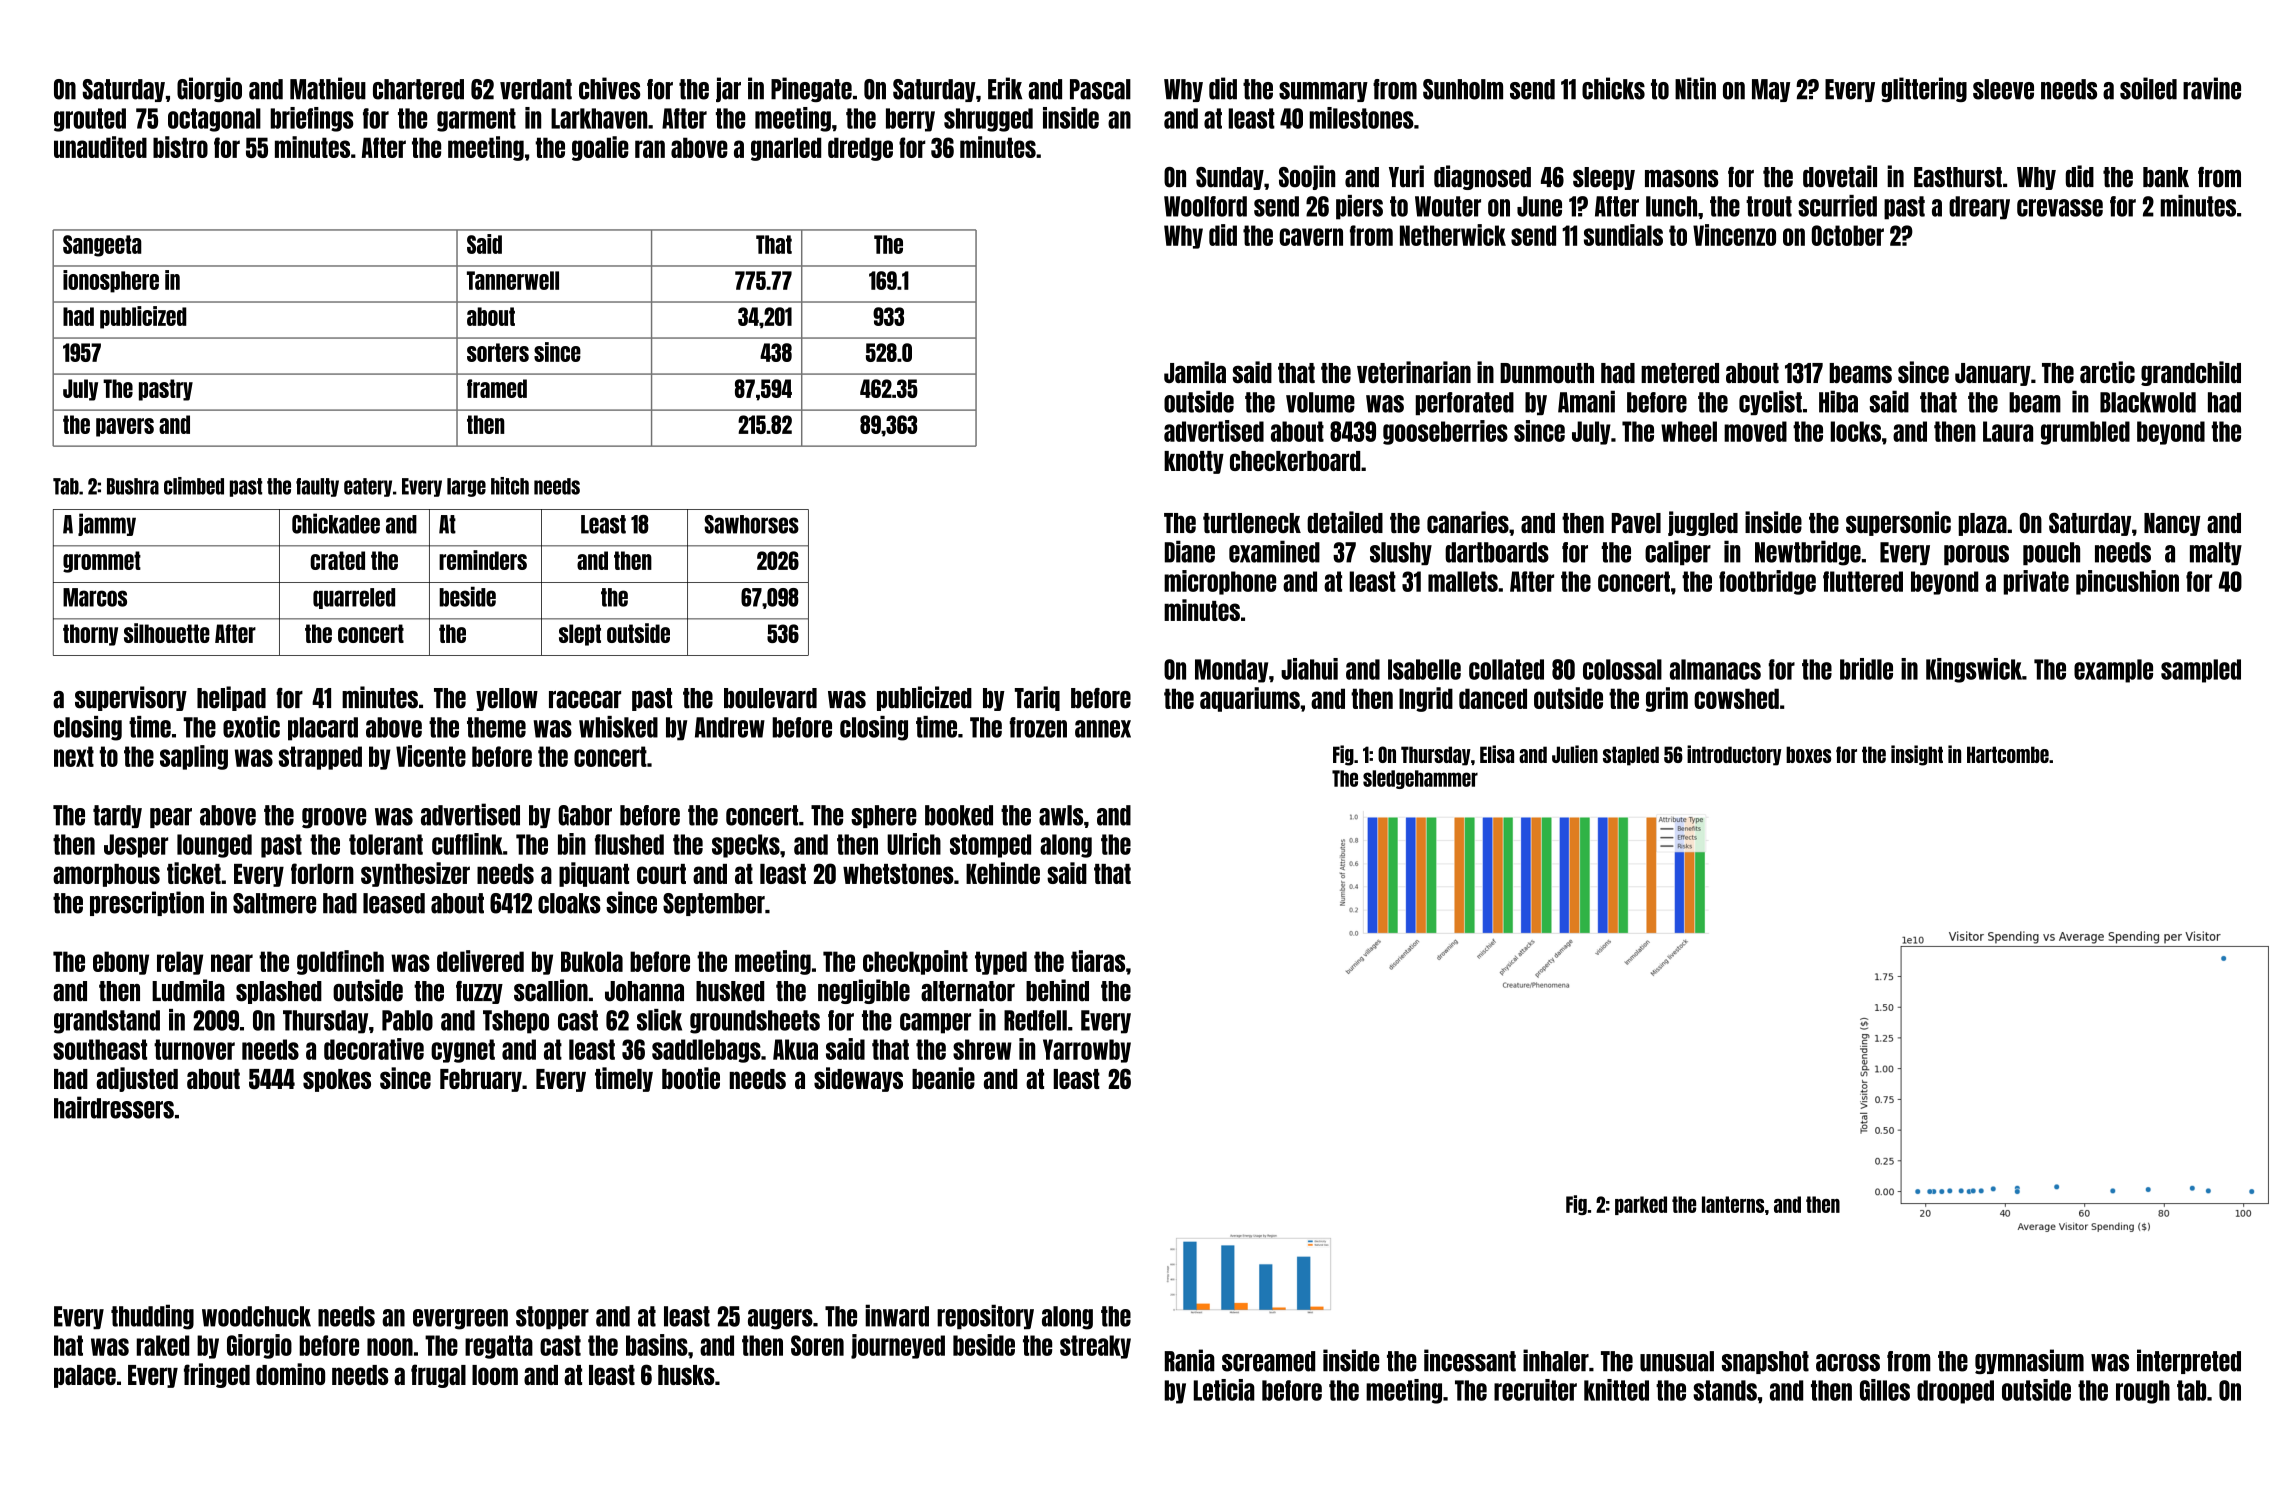  What do you see at coordinates (1095, 1347) in the screenshot?
I see `streaky` at bounding box center [1095, 1347].
